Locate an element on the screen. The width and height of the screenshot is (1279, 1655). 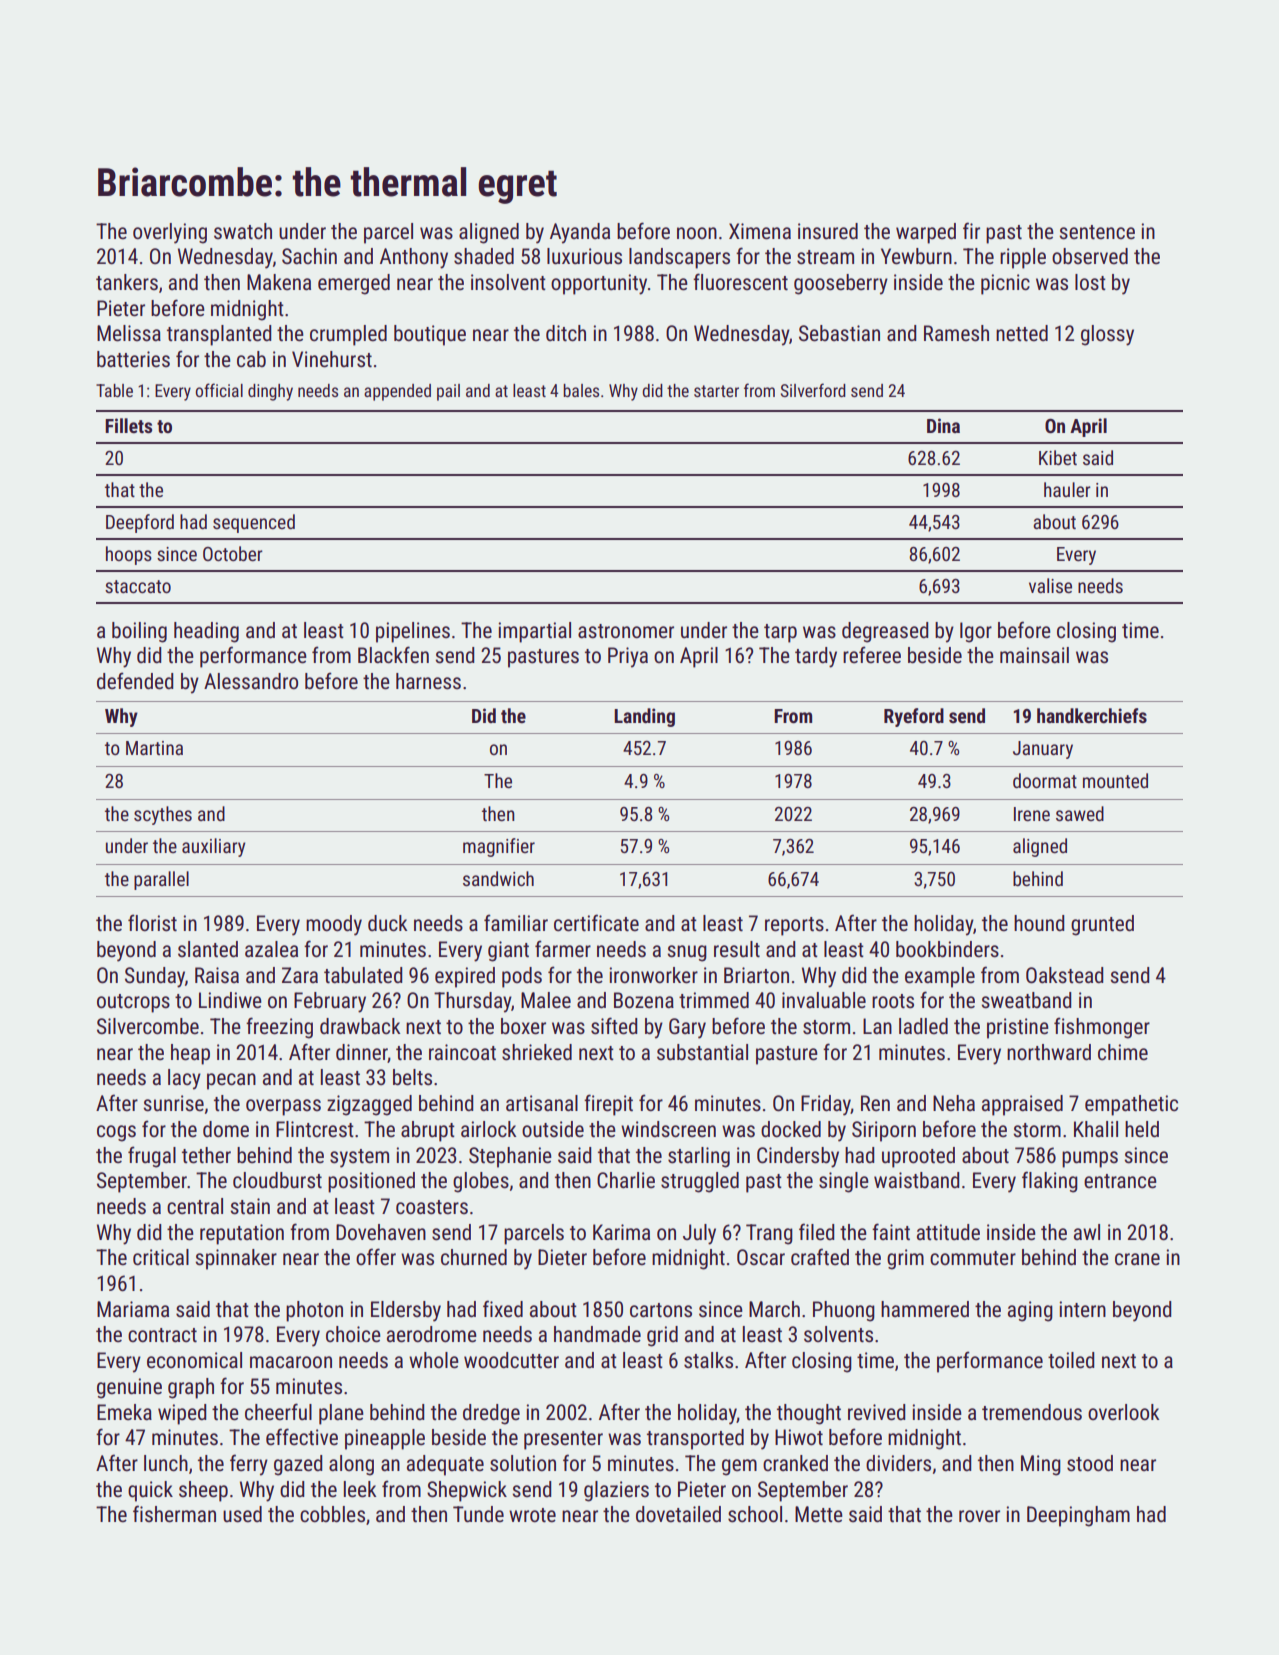
Ayanda is located at coordinates (580, 233).
